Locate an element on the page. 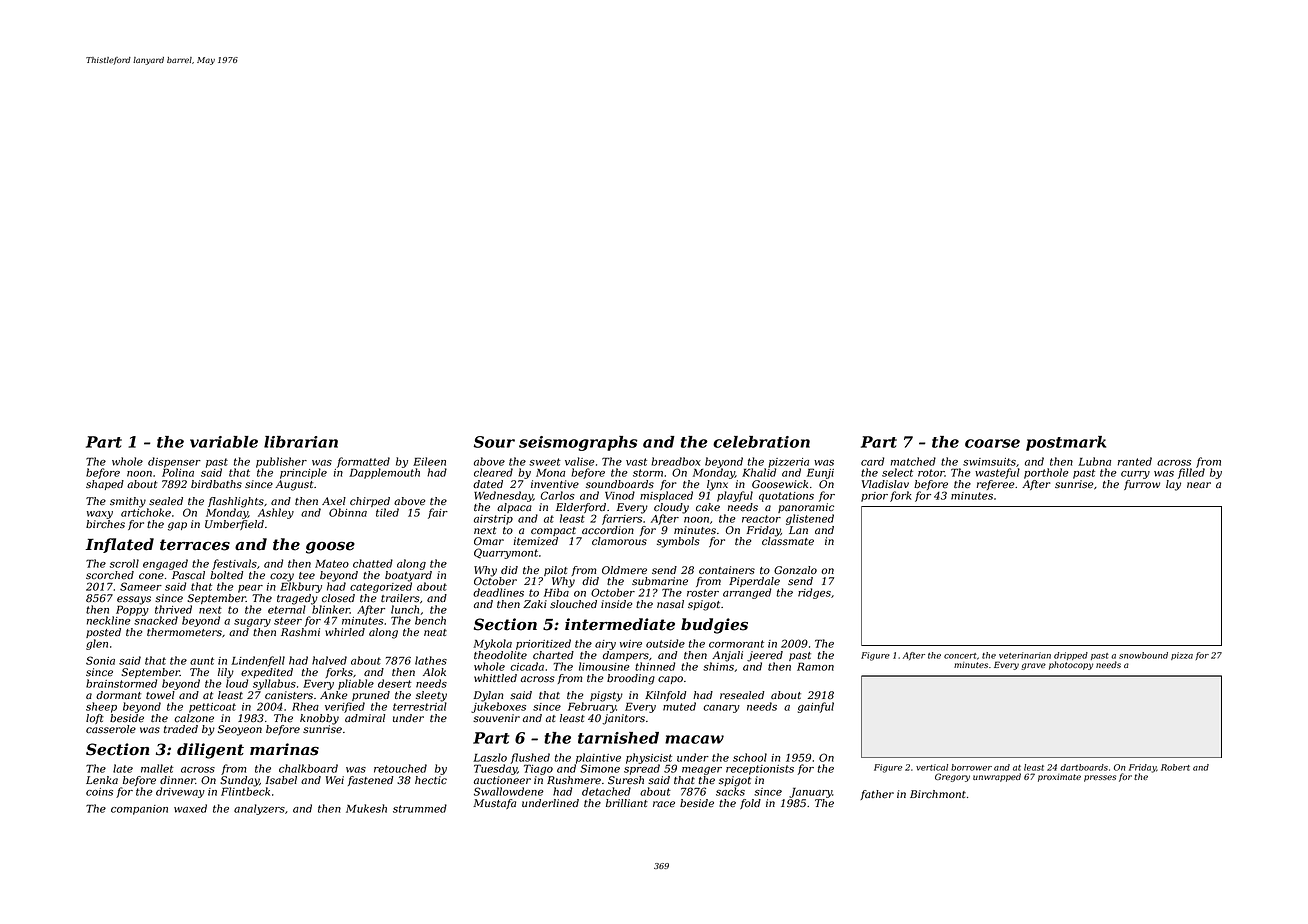 Image resolution: width=1308 pixels, height=924 pixels. seismographs is located at coordinates (578, 443).
